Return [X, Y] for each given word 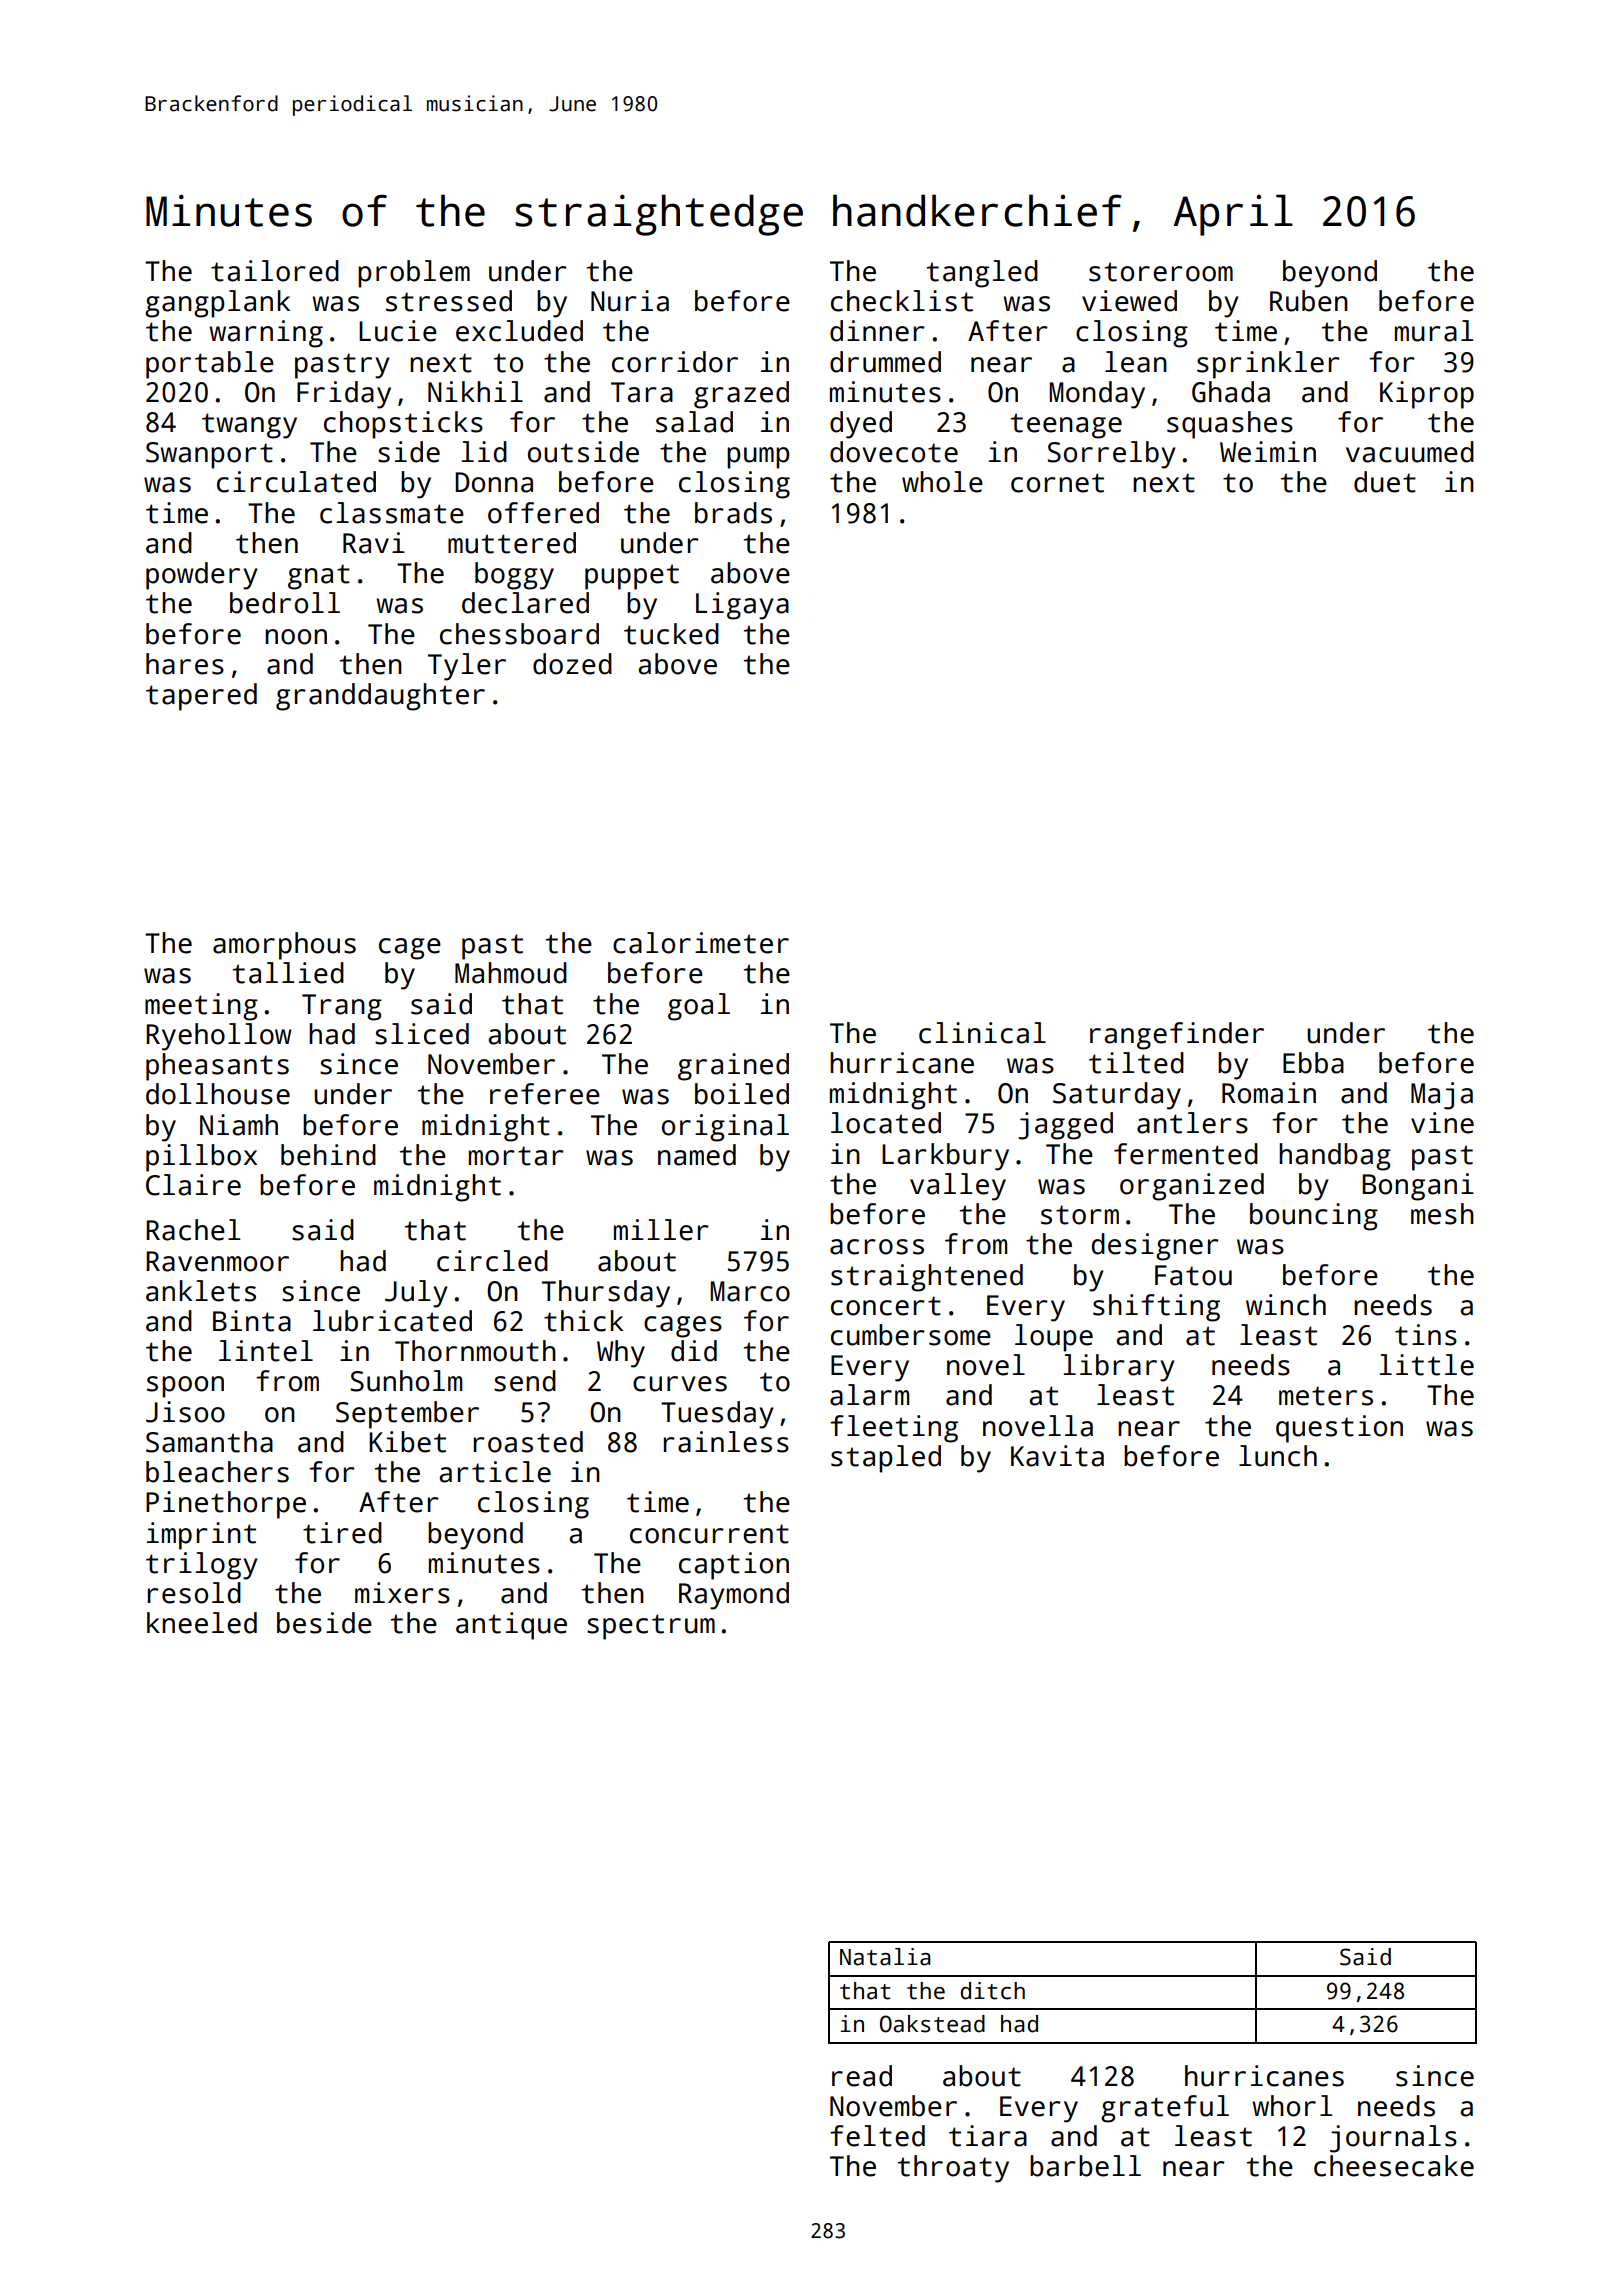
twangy [249, 426]
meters [1326, 1396]
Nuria [630, 301]
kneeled [202, 1623]
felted [877, 2136]
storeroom [1161, 272]
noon [296, 637]
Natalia [885, 1957]
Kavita [1057, 1456]
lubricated [392, 1321]
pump [758, 458]
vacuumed [1410, 452]
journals [1393, 2139]
